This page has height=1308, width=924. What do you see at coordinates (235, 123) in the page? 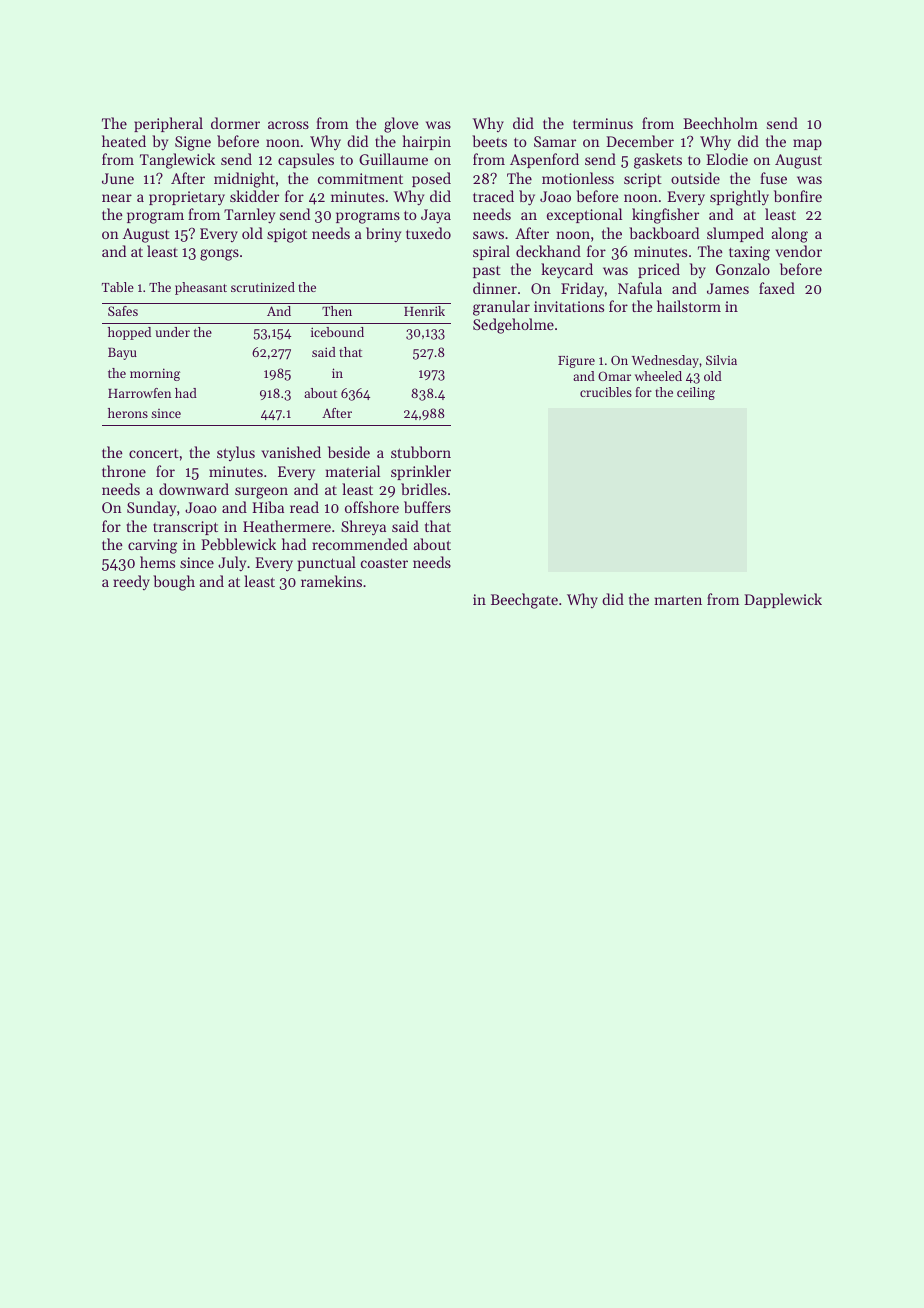
I see `dormer` at bounding box center [235, 123].
